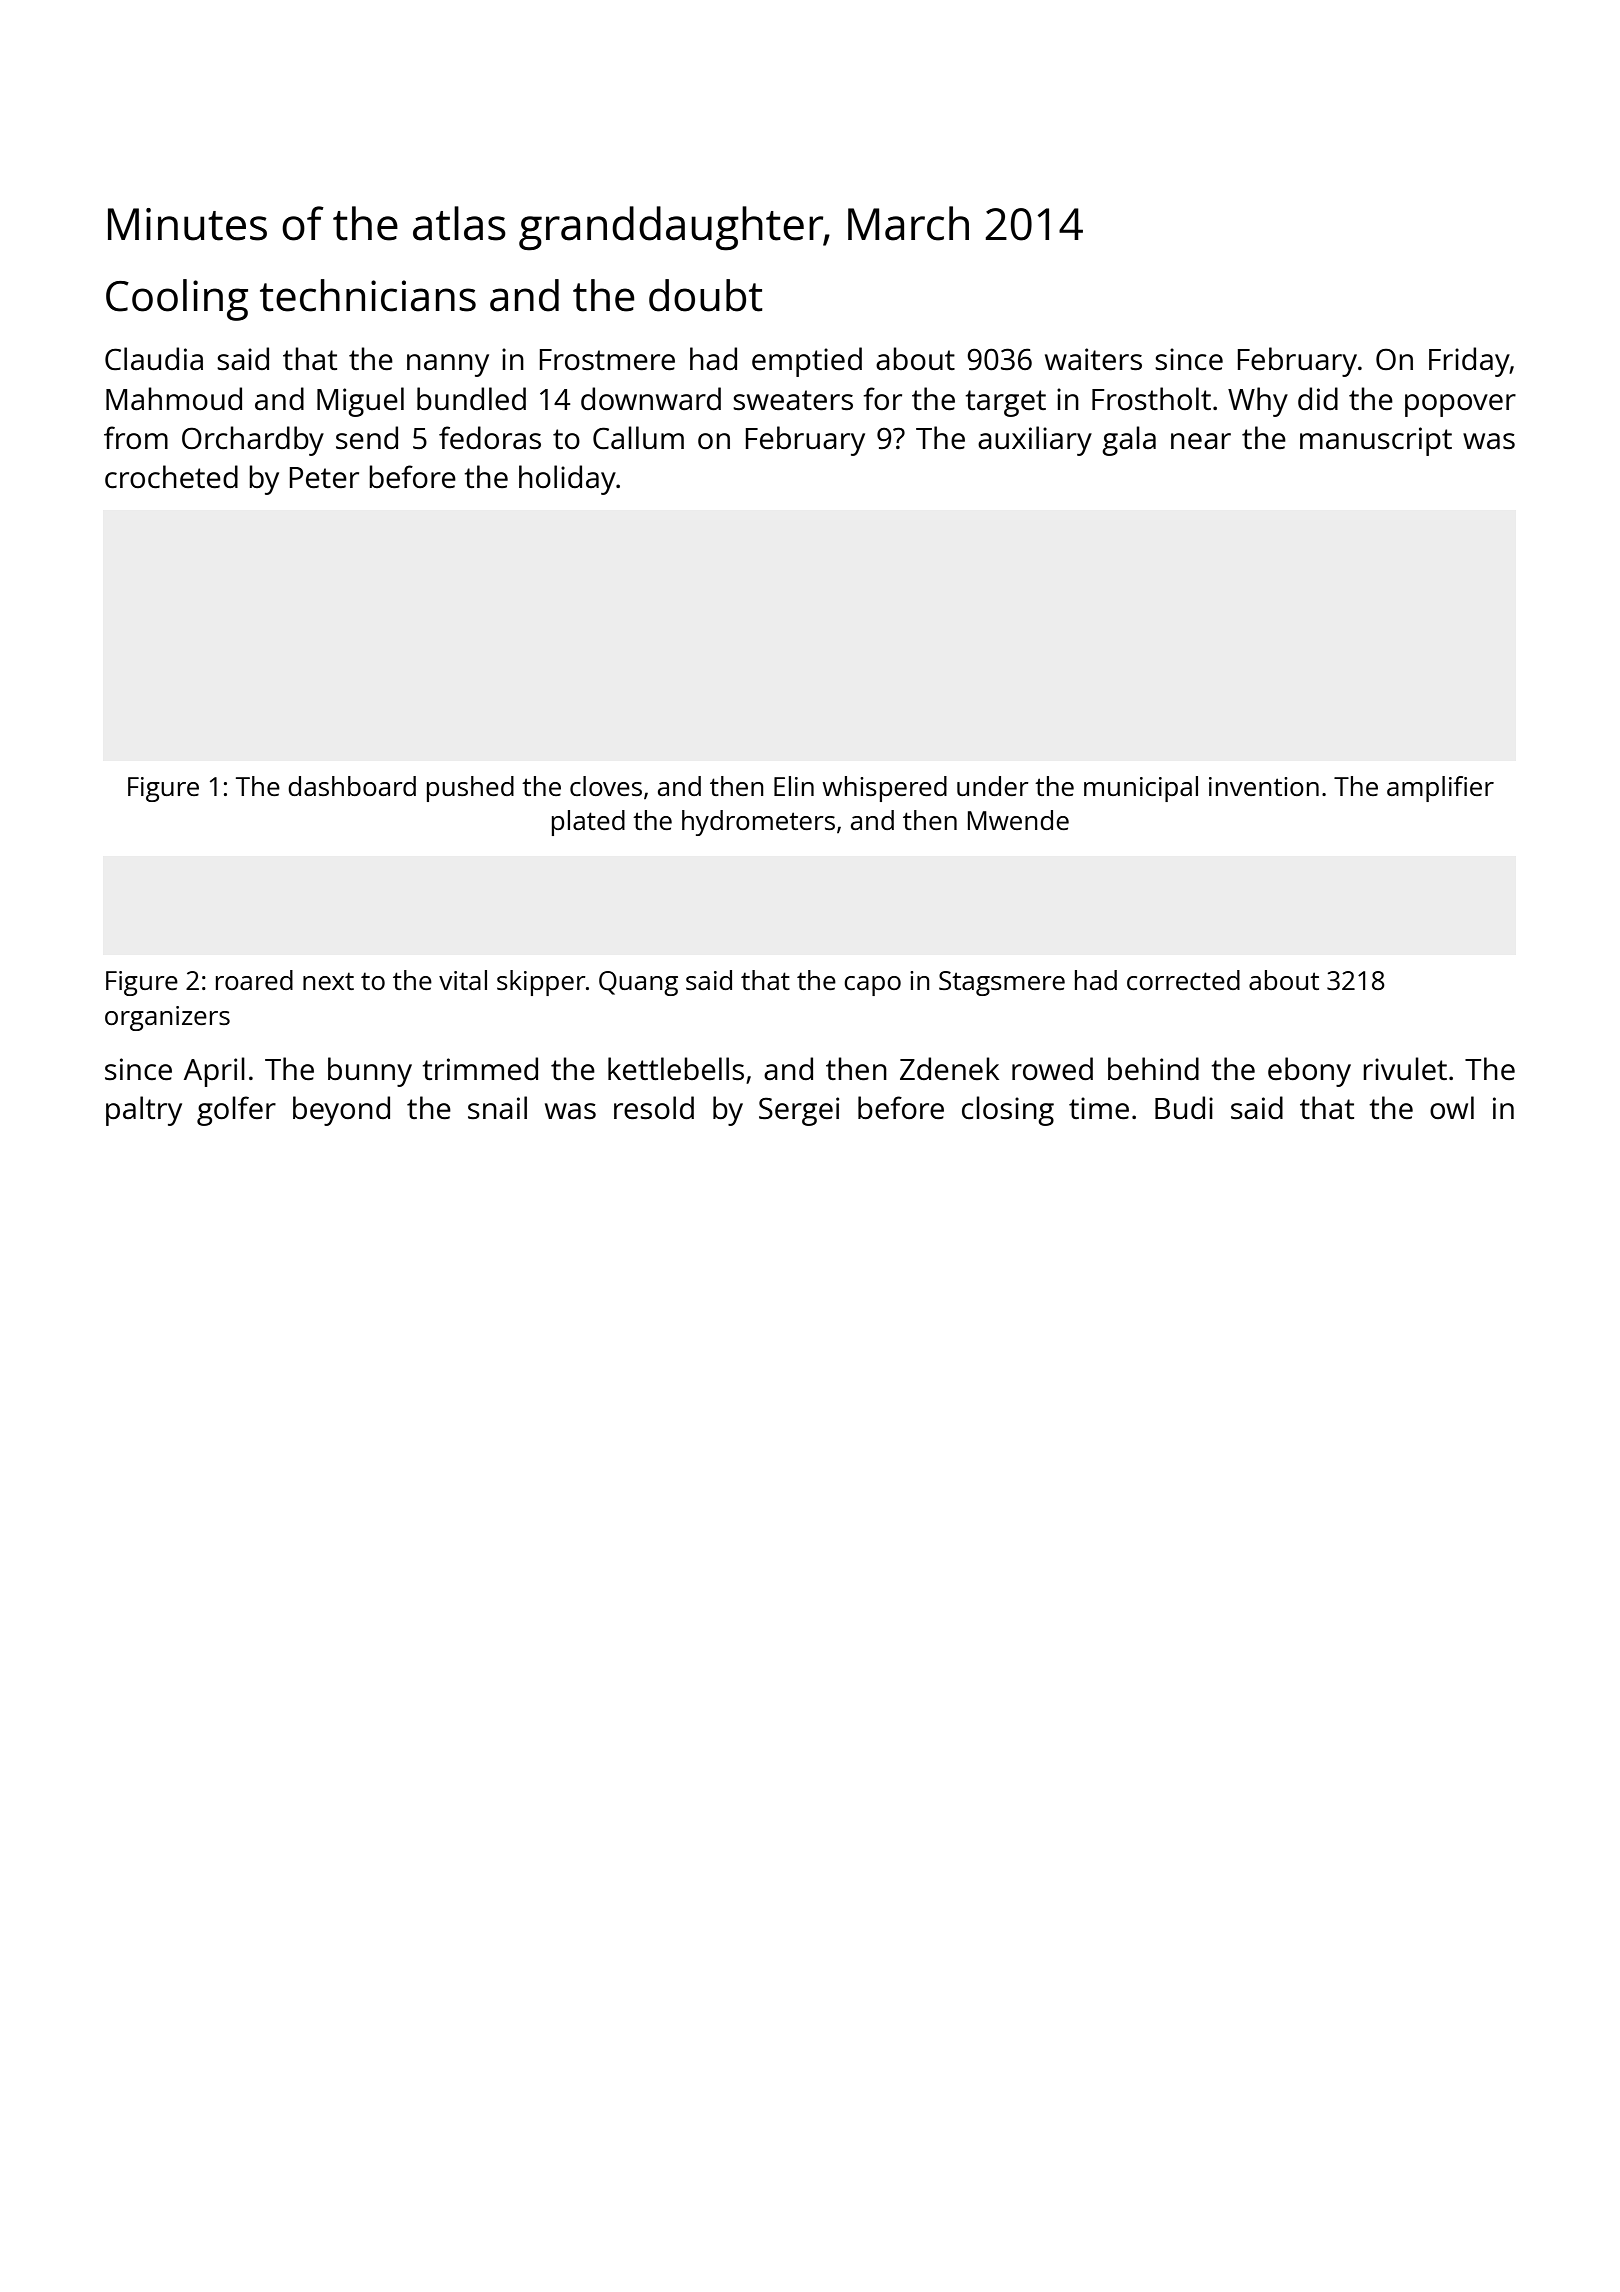  I want to click on sweaters, so click(793, 400).
